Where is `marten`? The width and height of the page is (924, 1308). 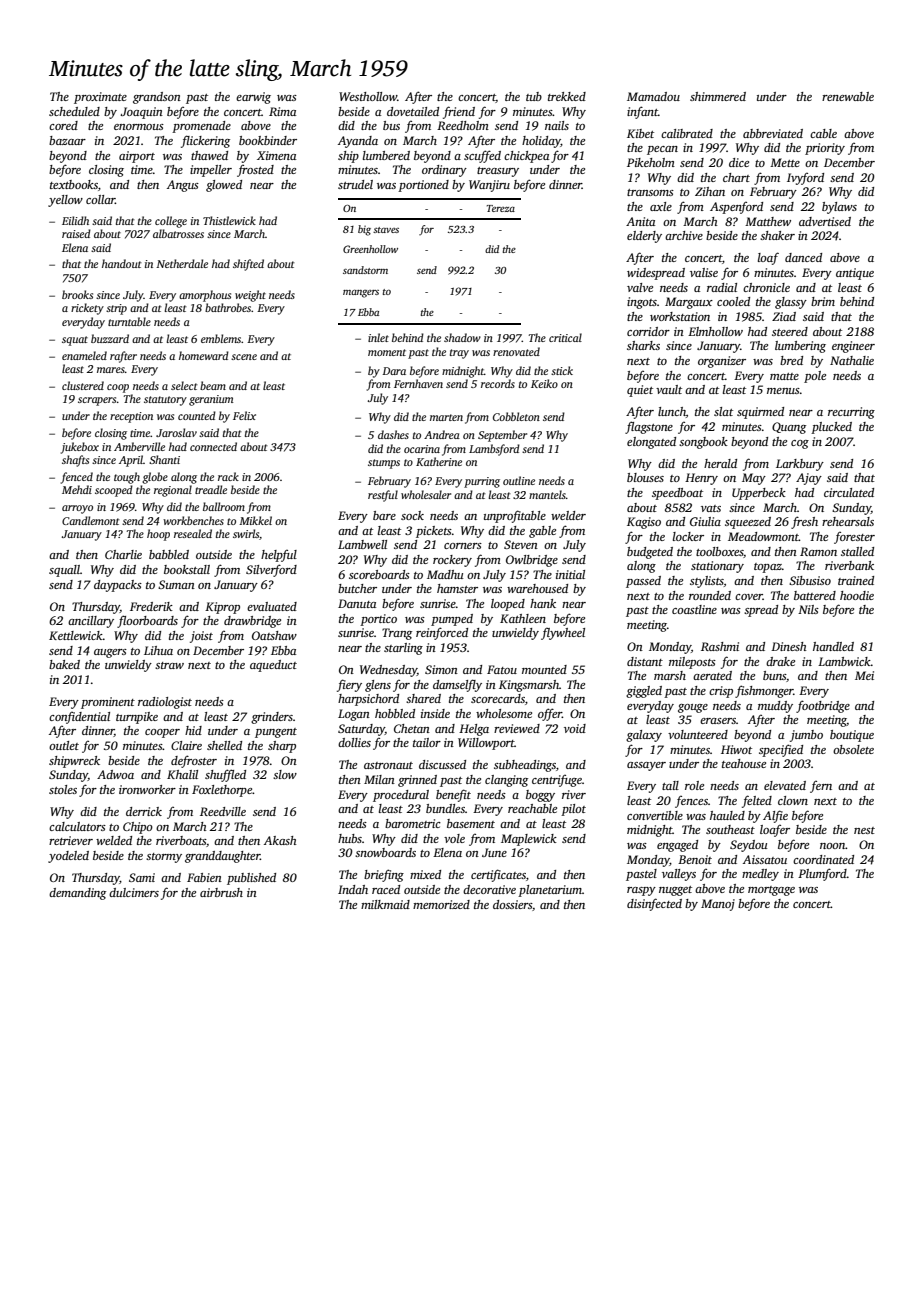
marten is located at coordinates (446, 417).
